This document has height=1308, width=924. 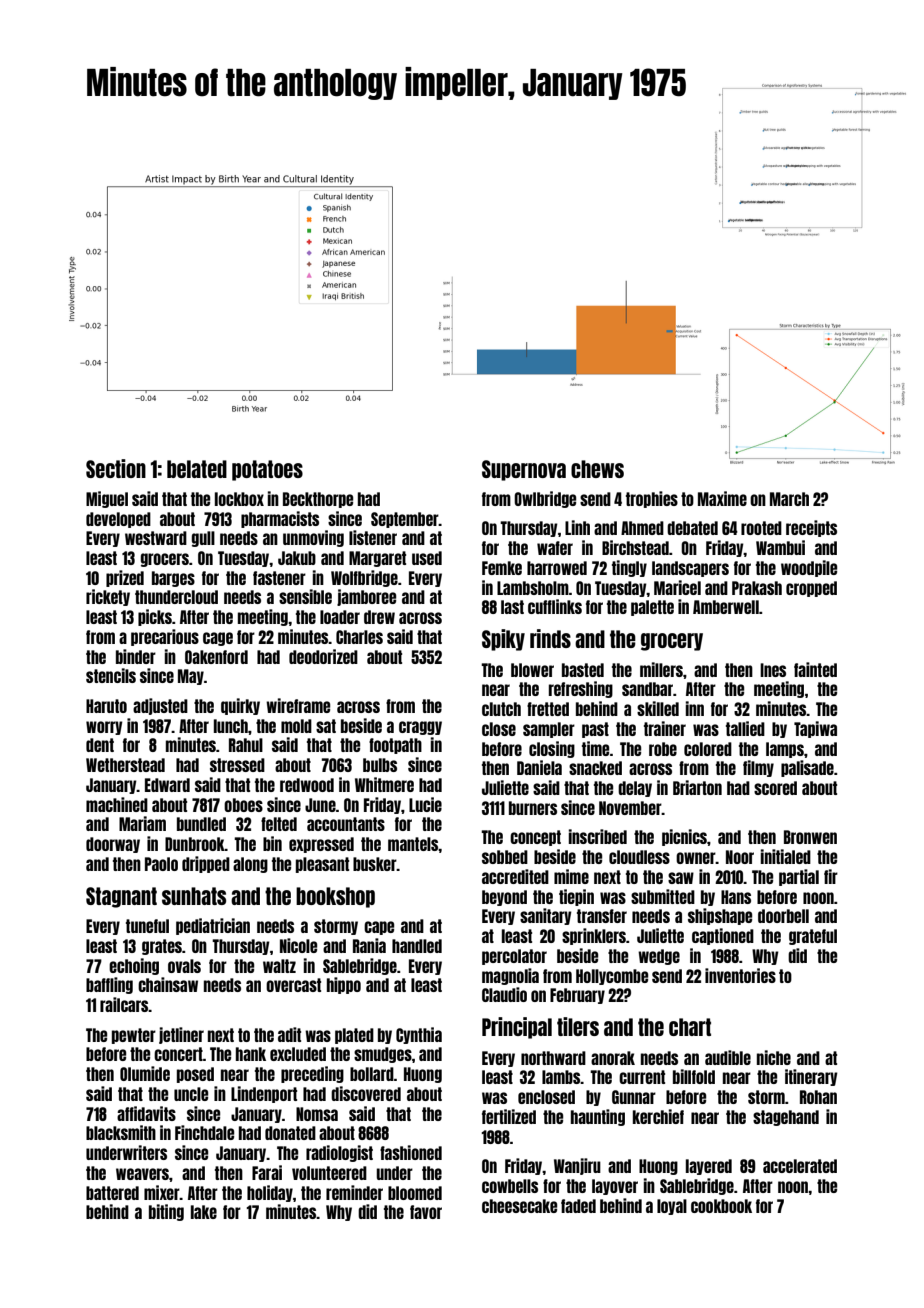 I want to click on affidavits, so click(x=146, y=1113).
